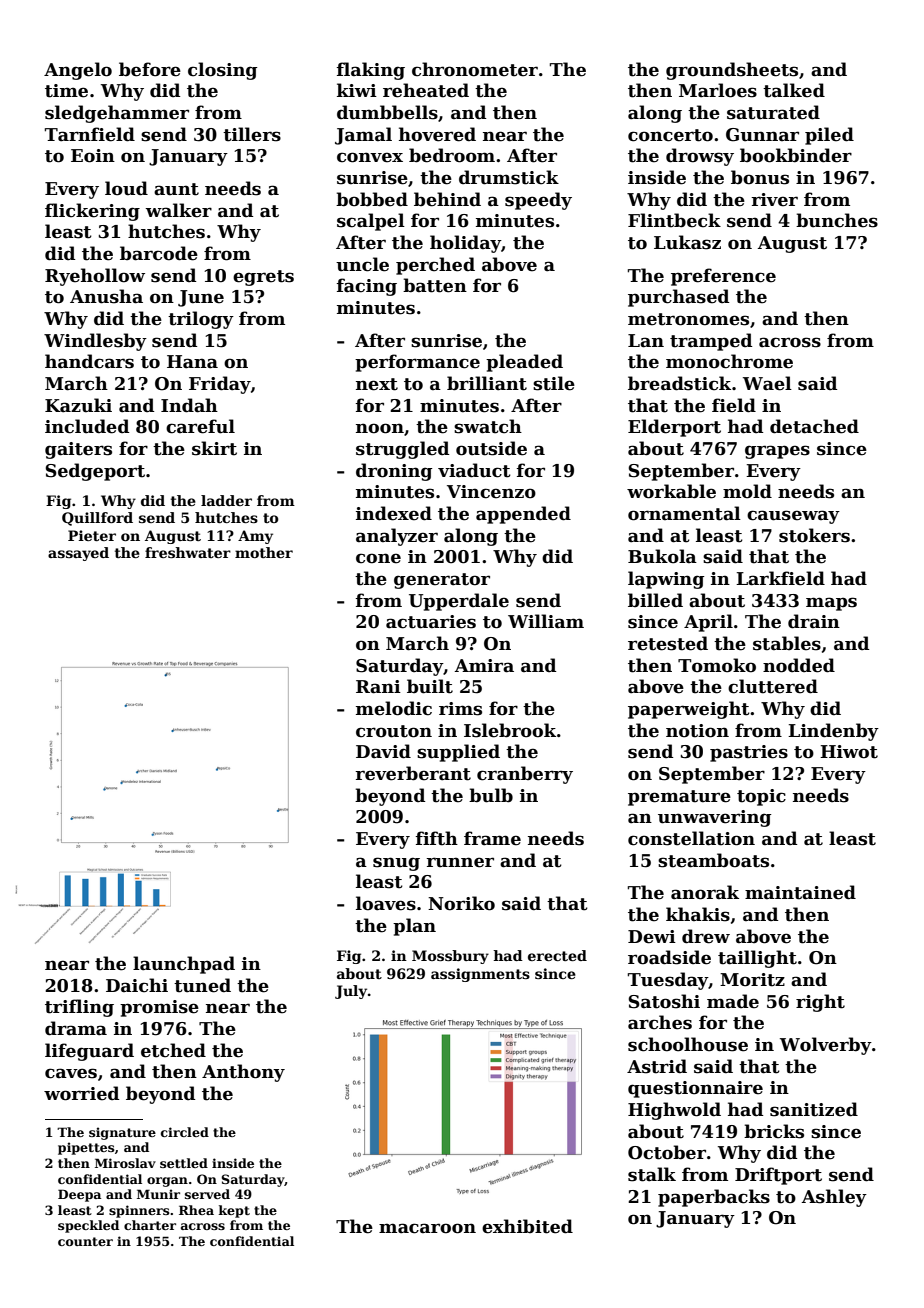 The width and height of the screenshot is (924, 1308). Describe the element at coordinates (732, 71) in the screenshot. I see `groundsheets` at that location.
